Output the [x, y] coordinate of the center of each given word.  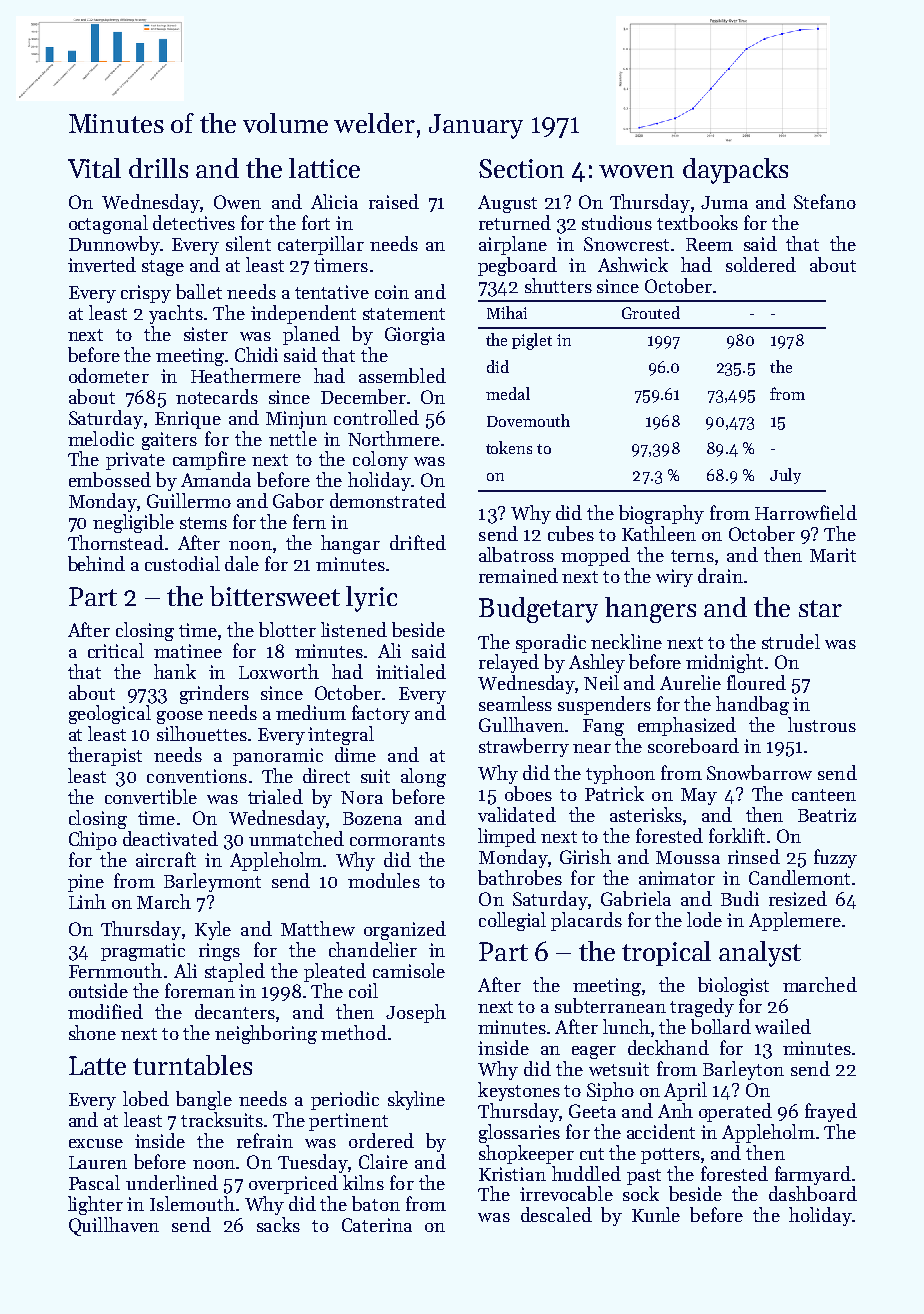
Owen [237, 202]
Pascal [94, 1182]
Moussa [688, 857]
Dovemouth [528, 420]
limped [507, 837]
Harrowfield [806, 512]
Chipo [93, 840]
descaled [556, 1214]
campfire [209, 460]
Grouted [651, 312]
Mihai [507, 312]
